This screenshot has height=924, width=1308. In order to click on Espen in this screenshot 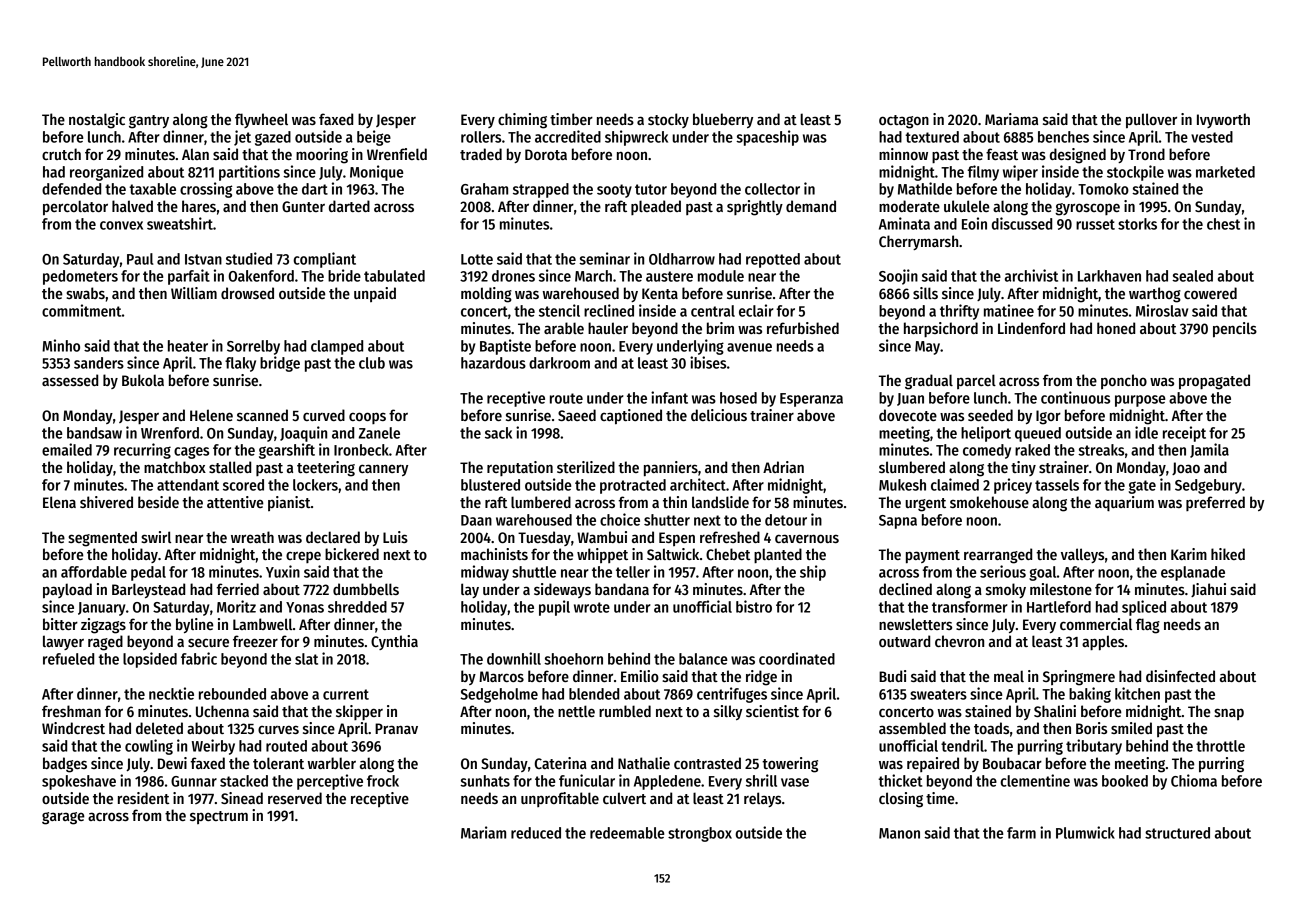, I will do `click(677, 539)`.
